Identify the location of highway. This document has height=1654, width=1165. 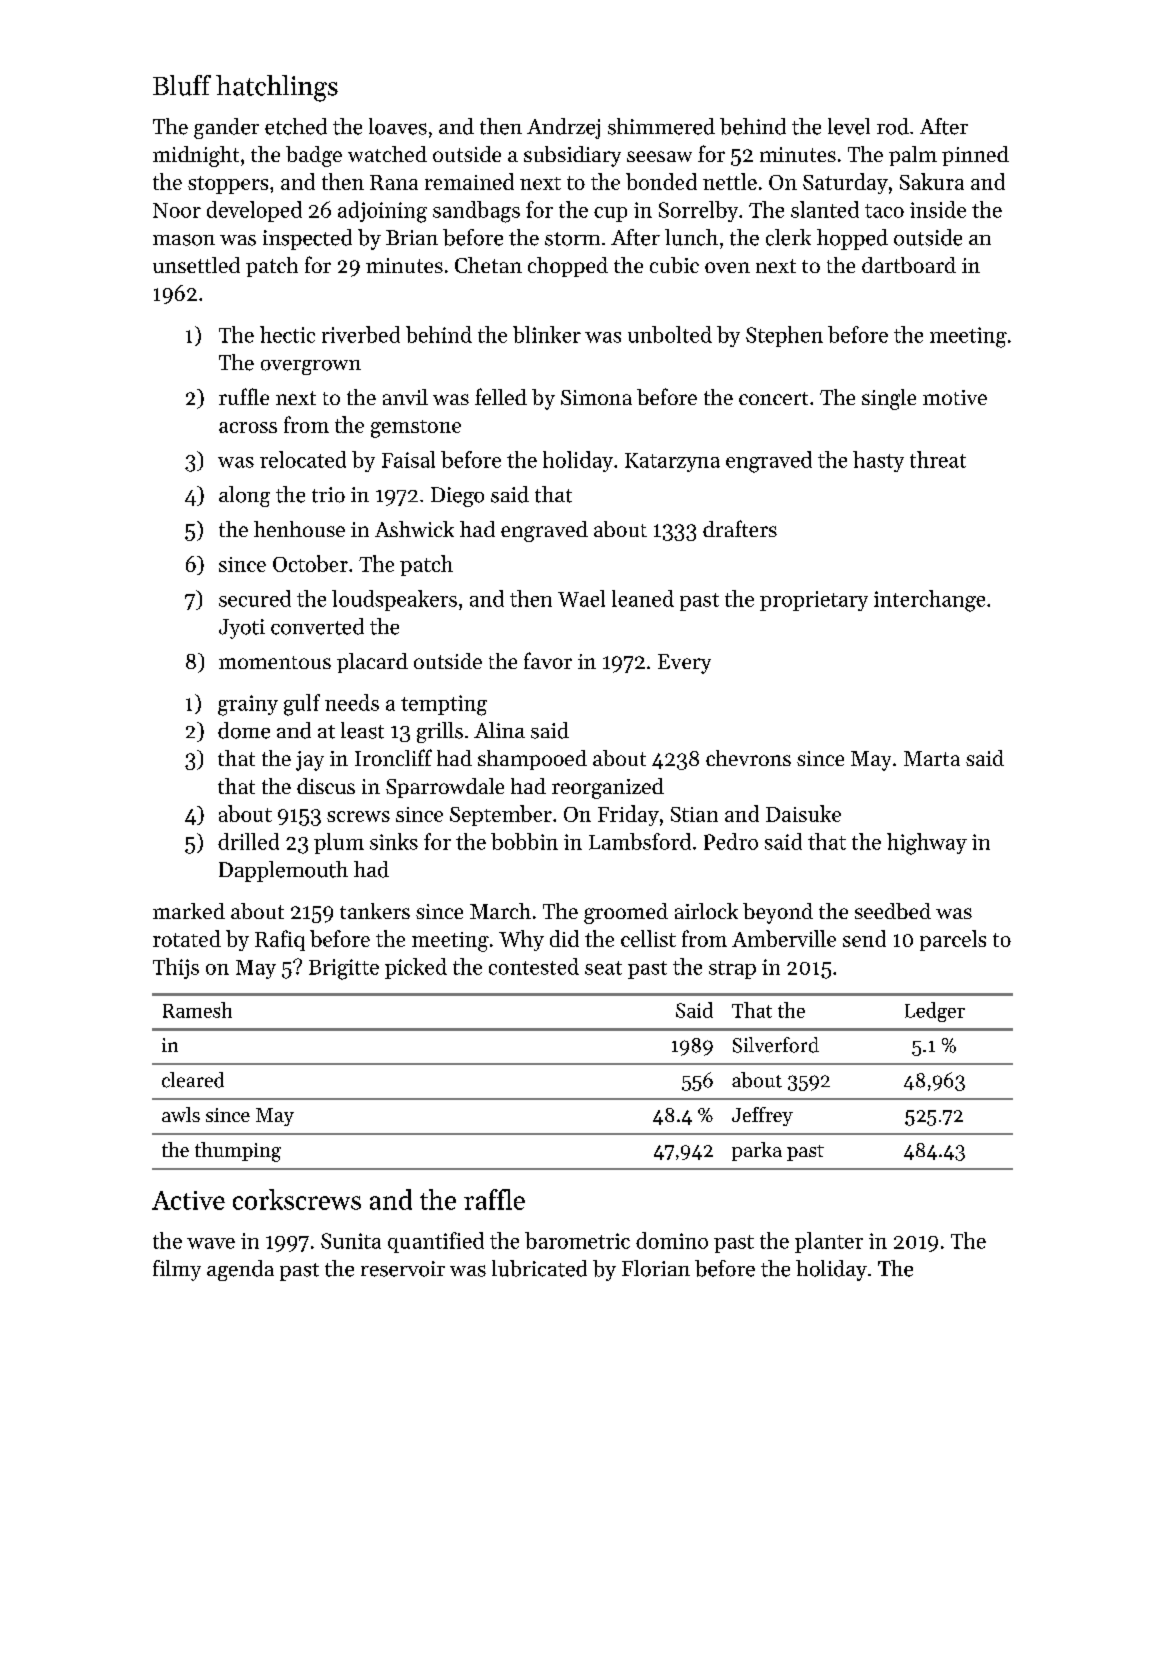
(927, 844).
